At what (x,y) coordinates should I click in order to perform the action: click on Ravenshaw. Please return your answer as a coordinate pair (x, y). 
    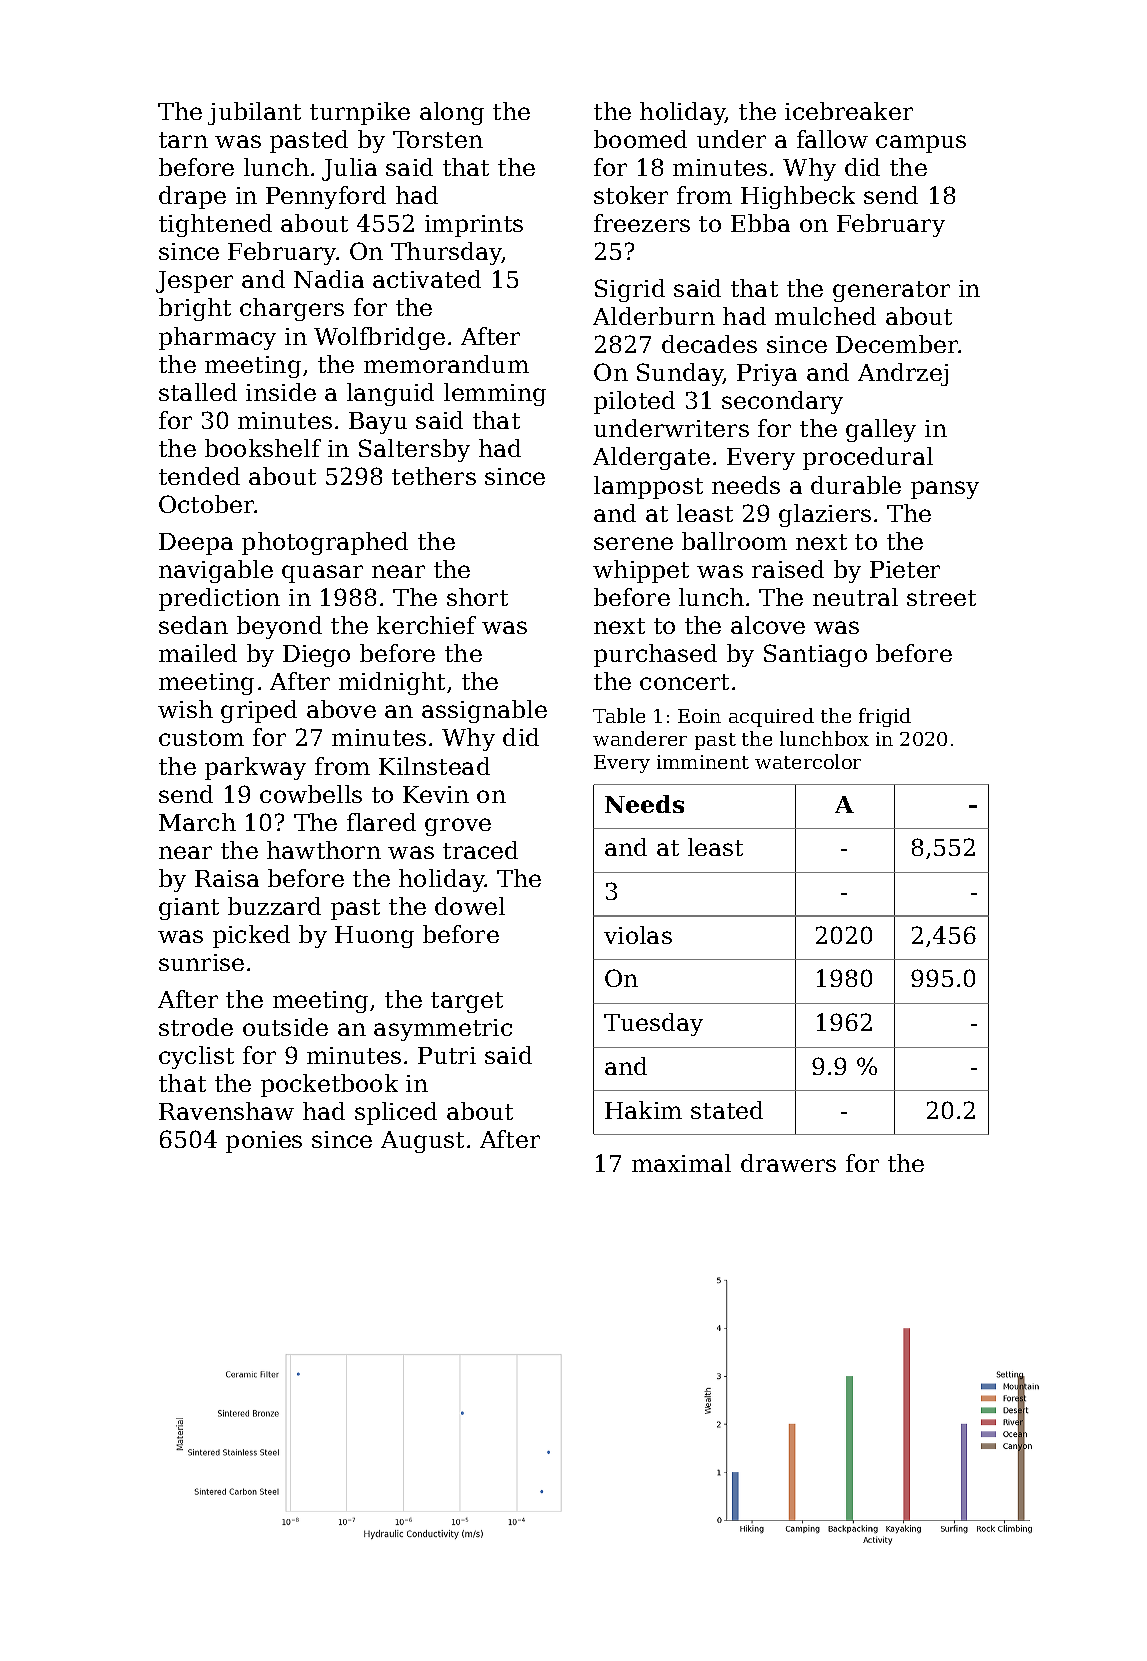
    Looking at the image, I should click on (226, 1111).
